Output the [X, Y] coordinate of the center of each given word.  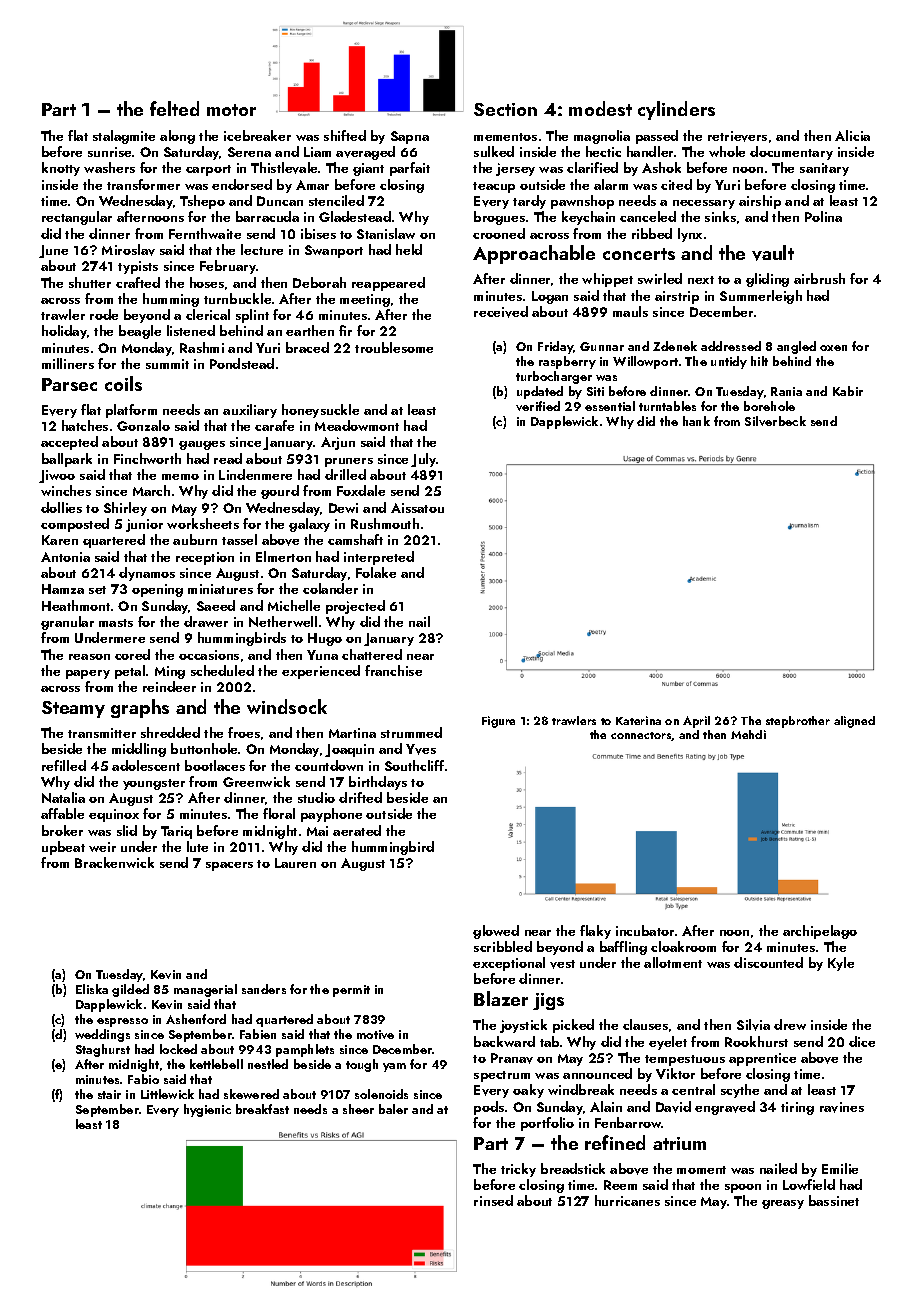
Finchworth [147, 458]
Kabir [848, 391]
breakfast [262, 1109]
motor [231, 110]
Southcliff [414, 765]
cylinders [676, 110]
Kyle [841, 964]
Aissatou [417, 508]
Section [505, 109]
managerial [205, 990]
